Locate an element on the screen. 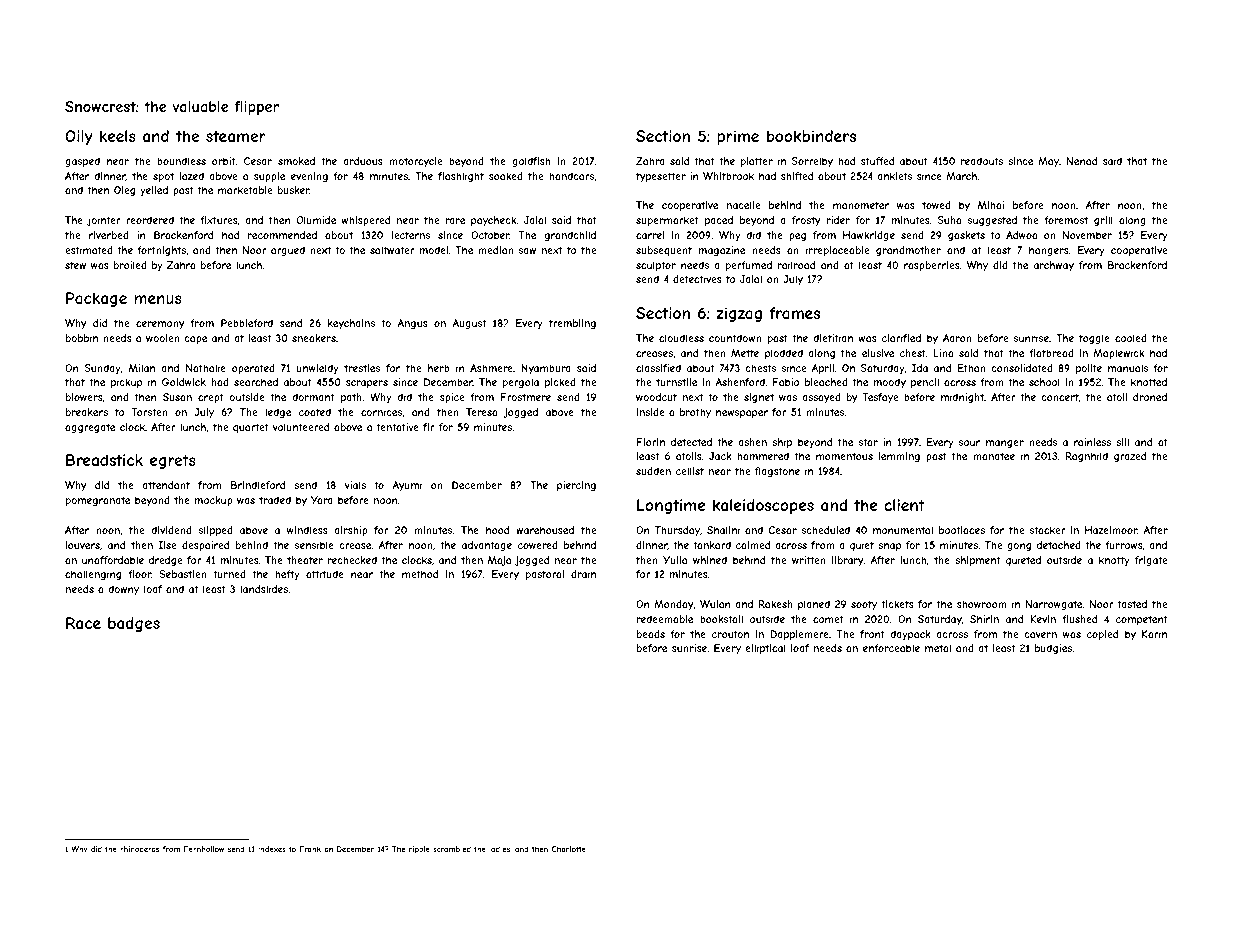 Image resolution: width=1233 pixels, height=952 pixels. fortnights is located at coordinates (161, 251).
